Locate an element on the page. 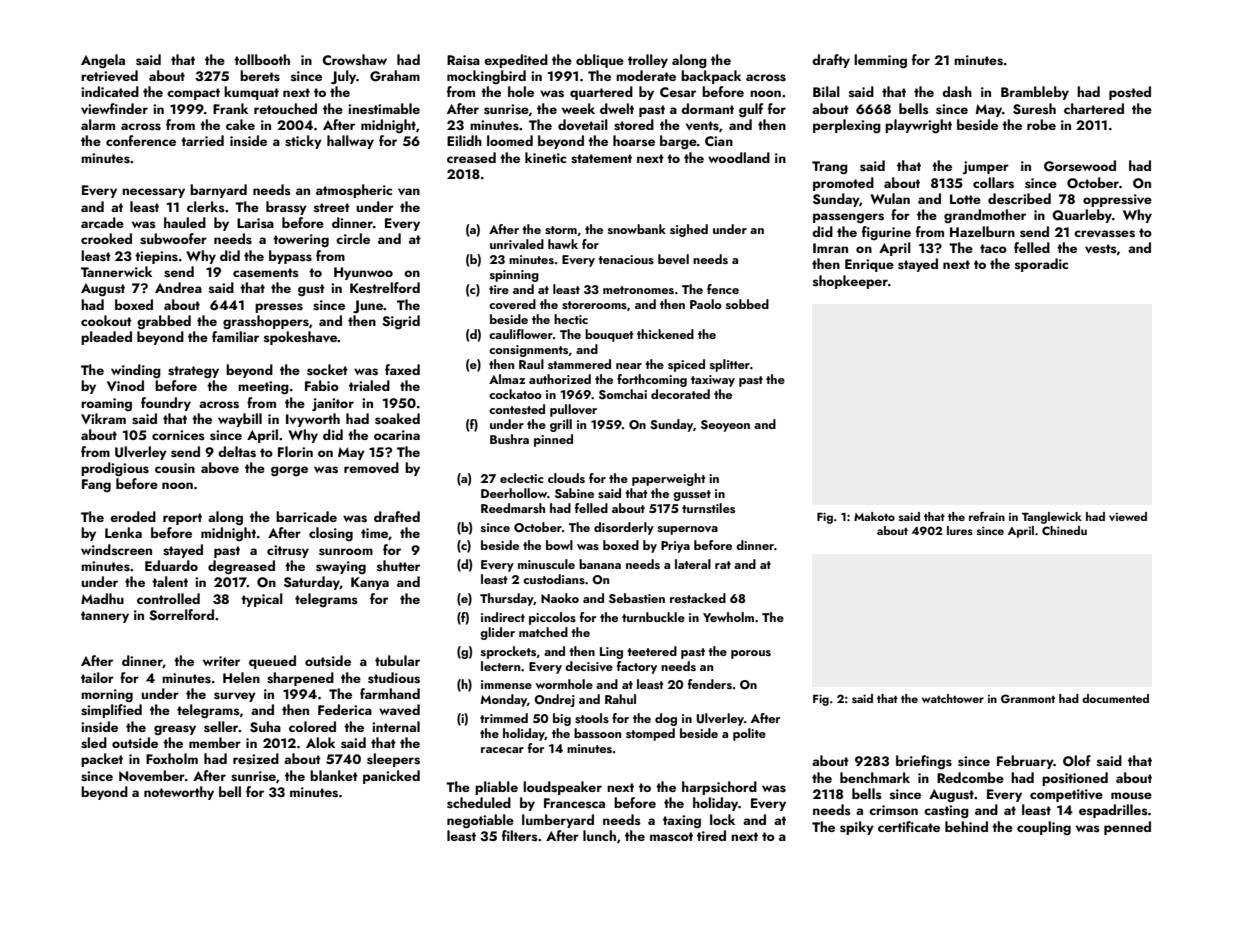 The width and height of the page is (1233, 952). trolley is located at coordinates (648, 61).
